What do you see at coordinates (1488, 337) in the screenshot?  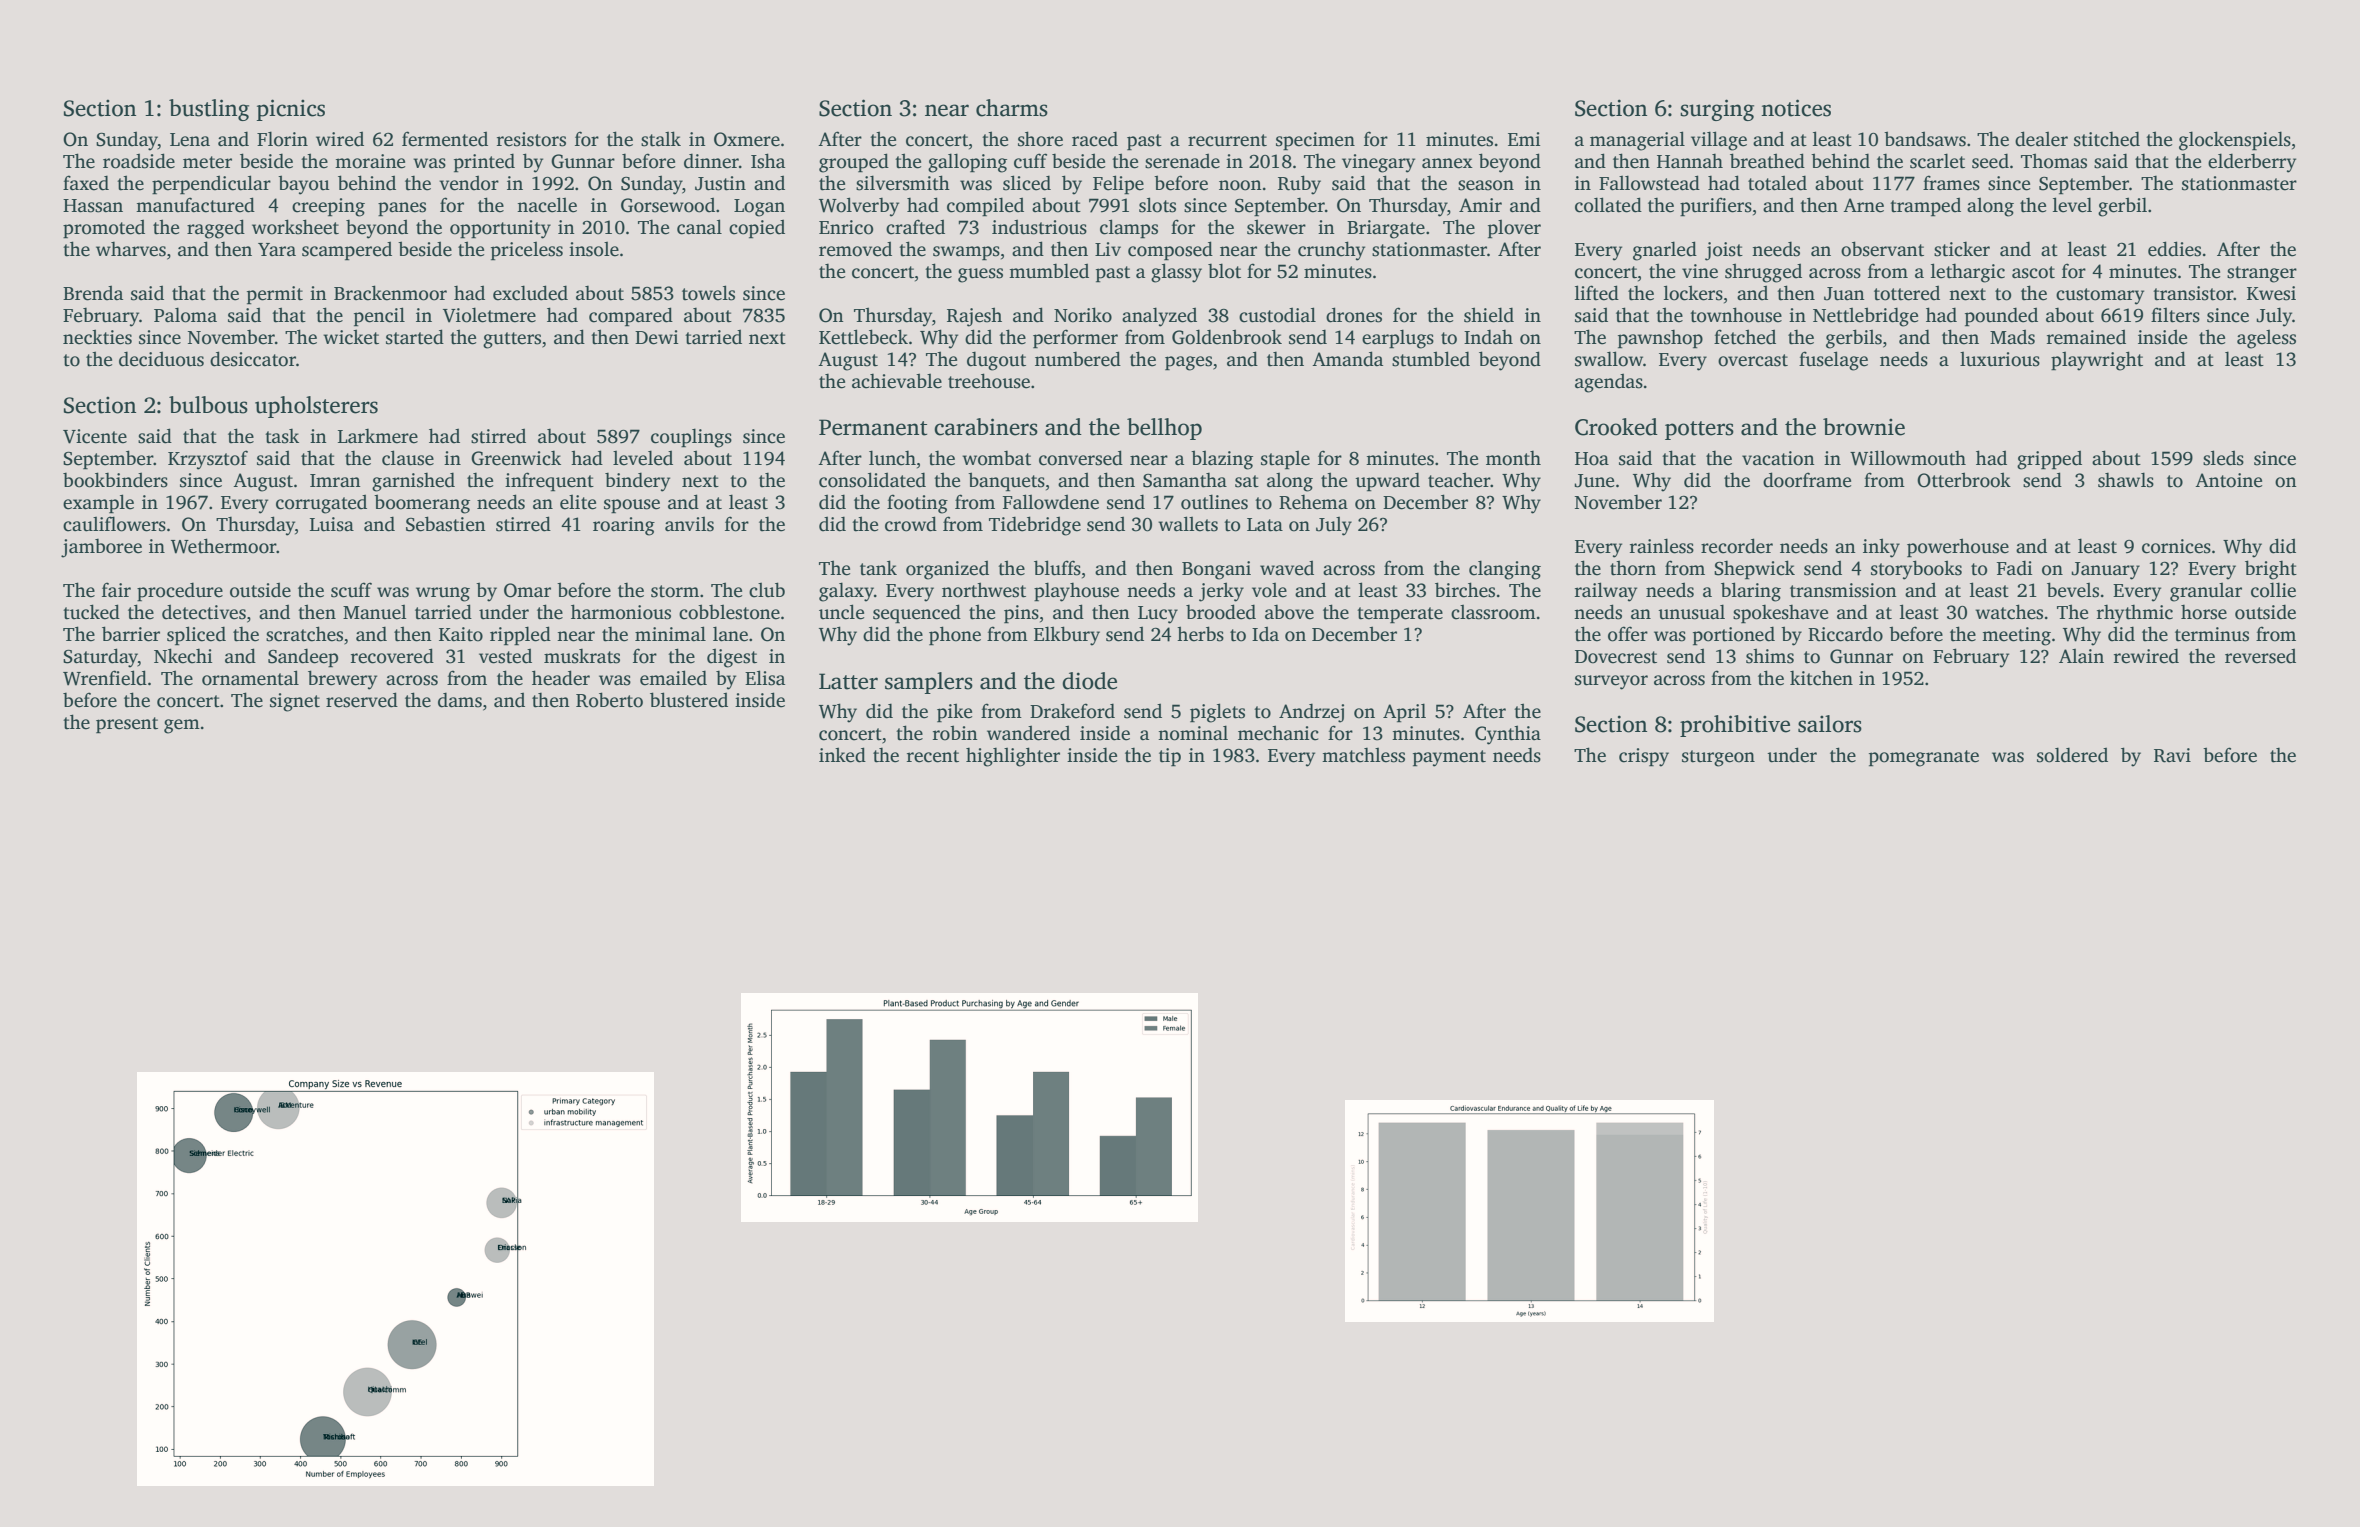 I see `Indah` at bounding box center [1488, 337].
